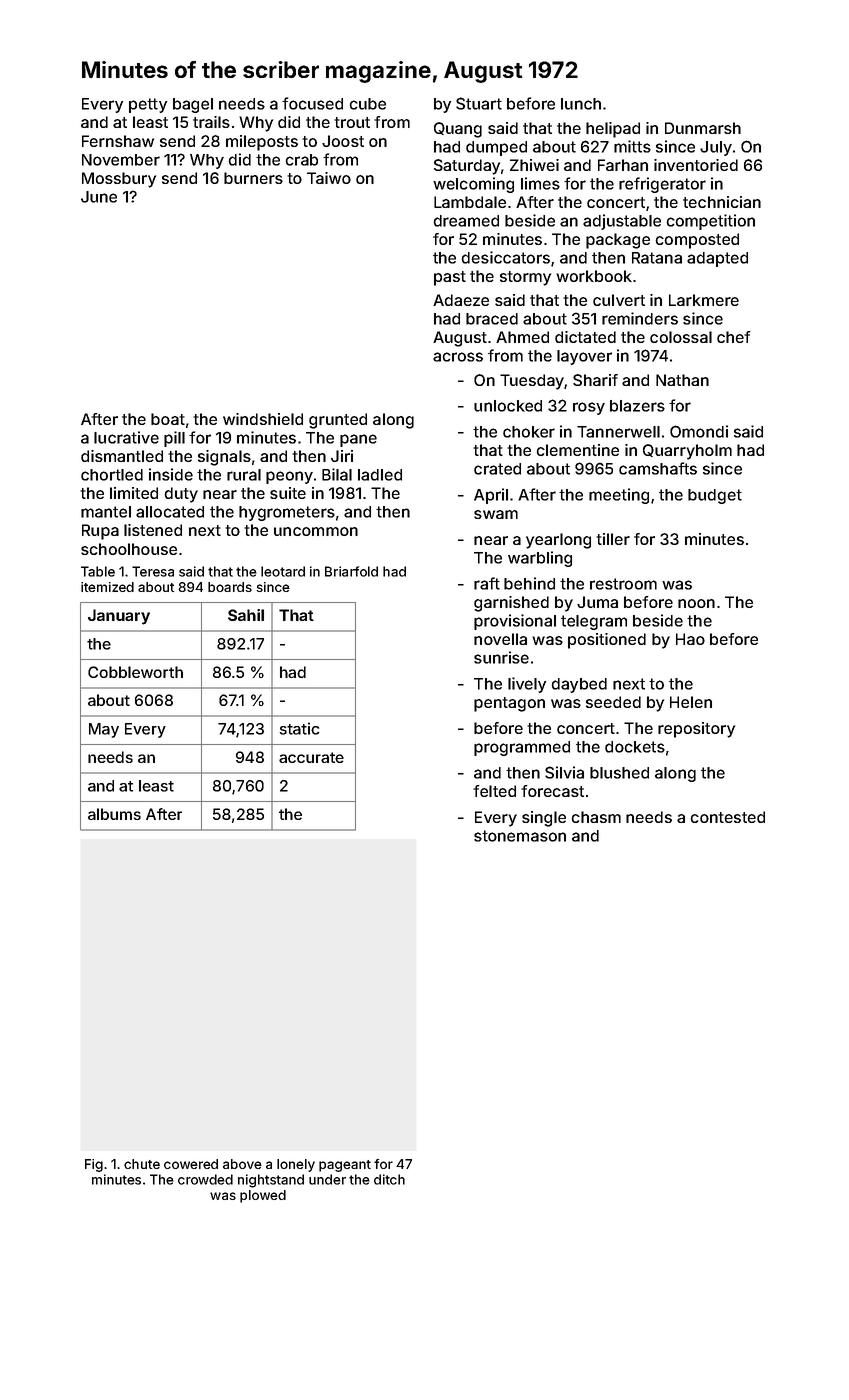 Image resolution: width=849 pixels, height=1400 pixels. What do you see at coordinates (734, 337) in the screenshot?
I see `chef` at bounding box center [734, 337].
